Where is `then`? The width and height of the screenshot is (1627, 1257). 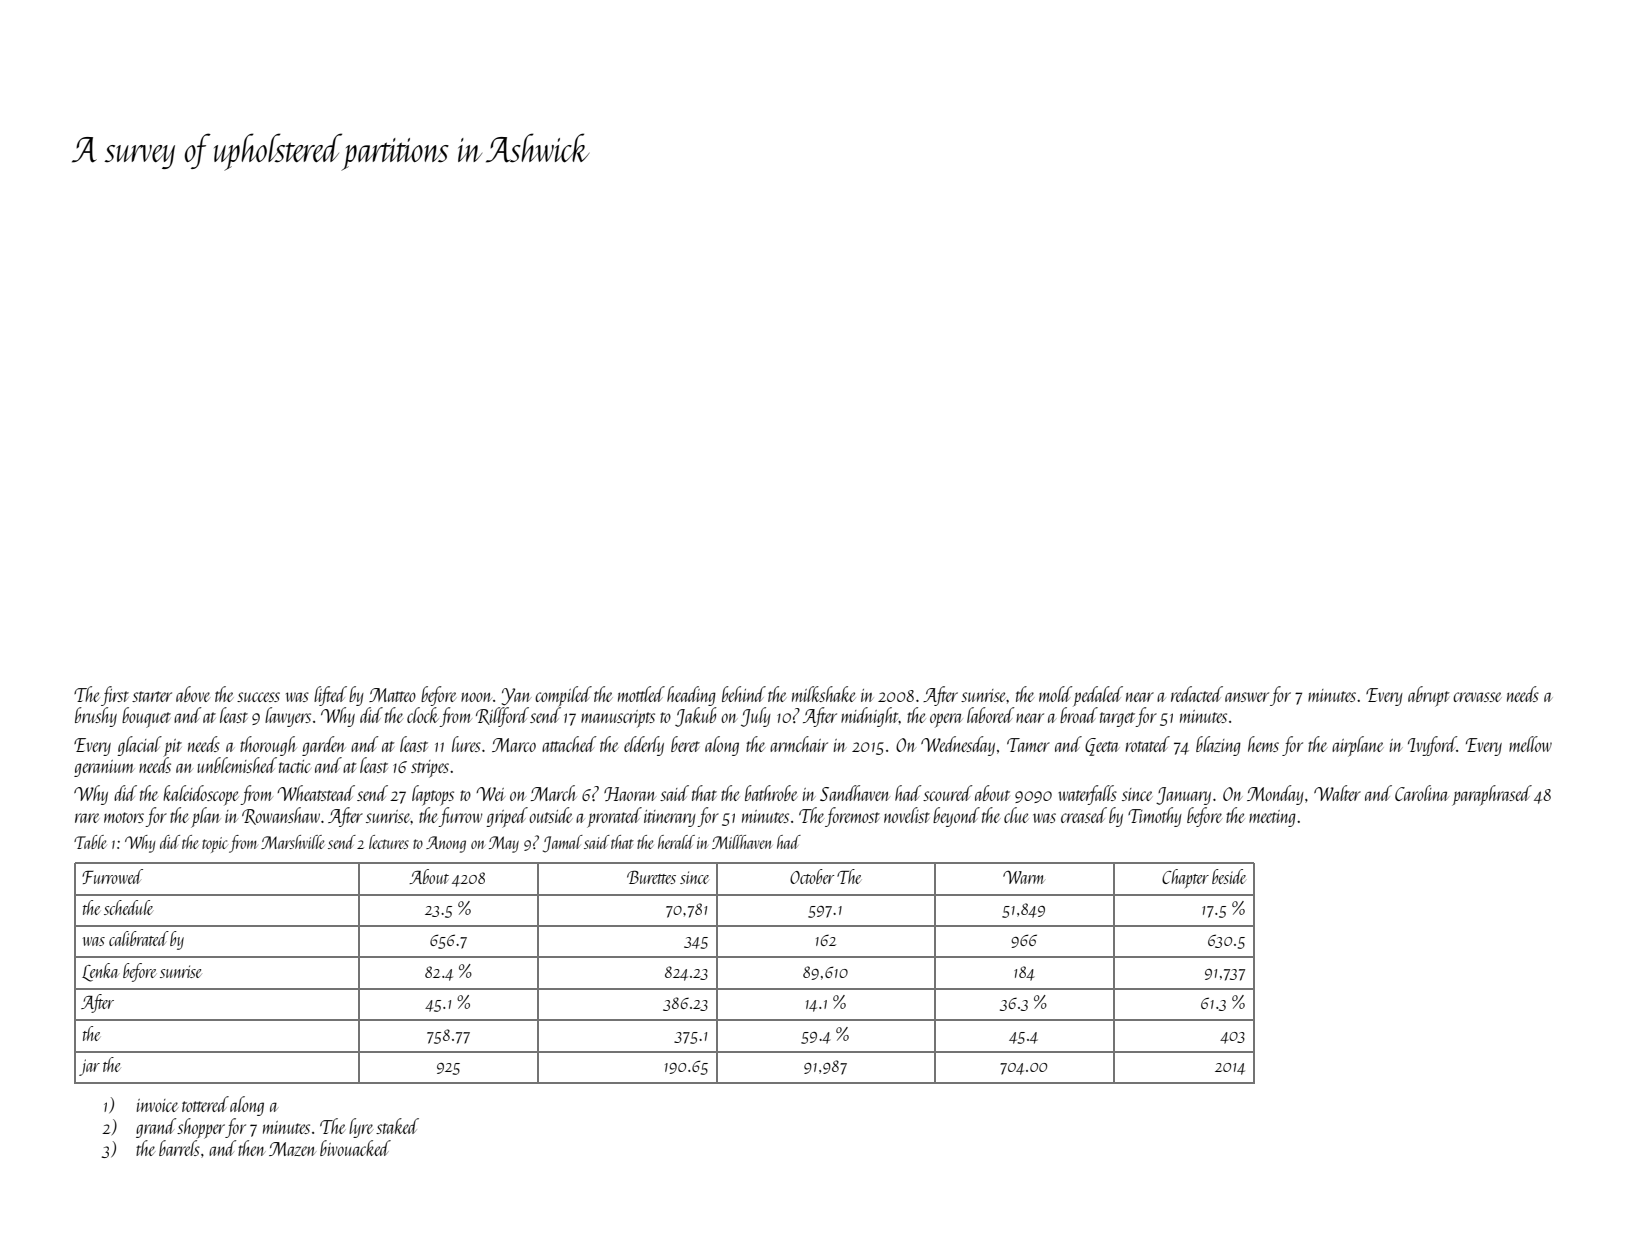 then is located at coordinates (252, 1148).
